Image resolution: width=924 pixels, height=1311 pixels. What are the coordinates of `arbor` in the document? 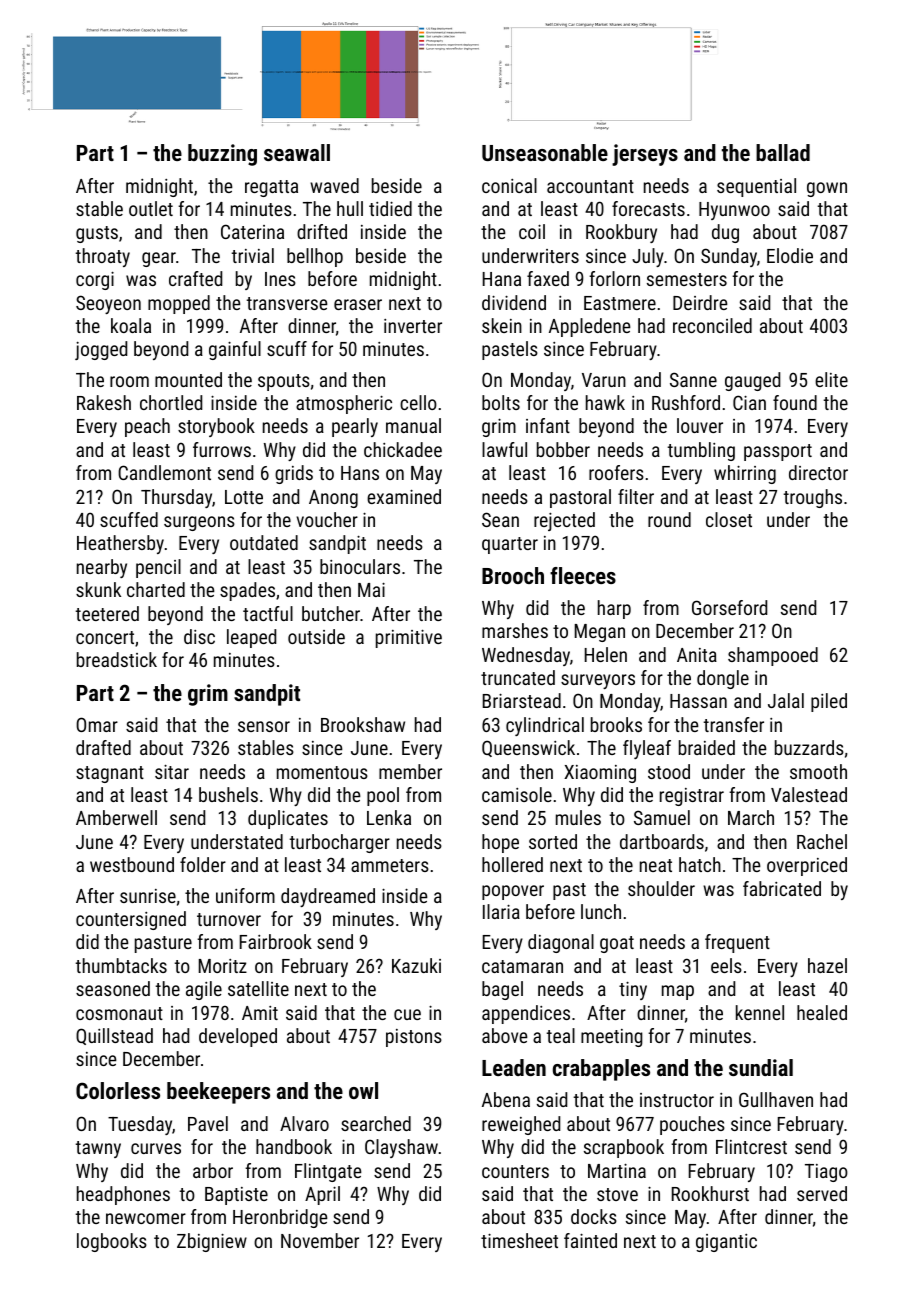 It's located at (213, 1170).
